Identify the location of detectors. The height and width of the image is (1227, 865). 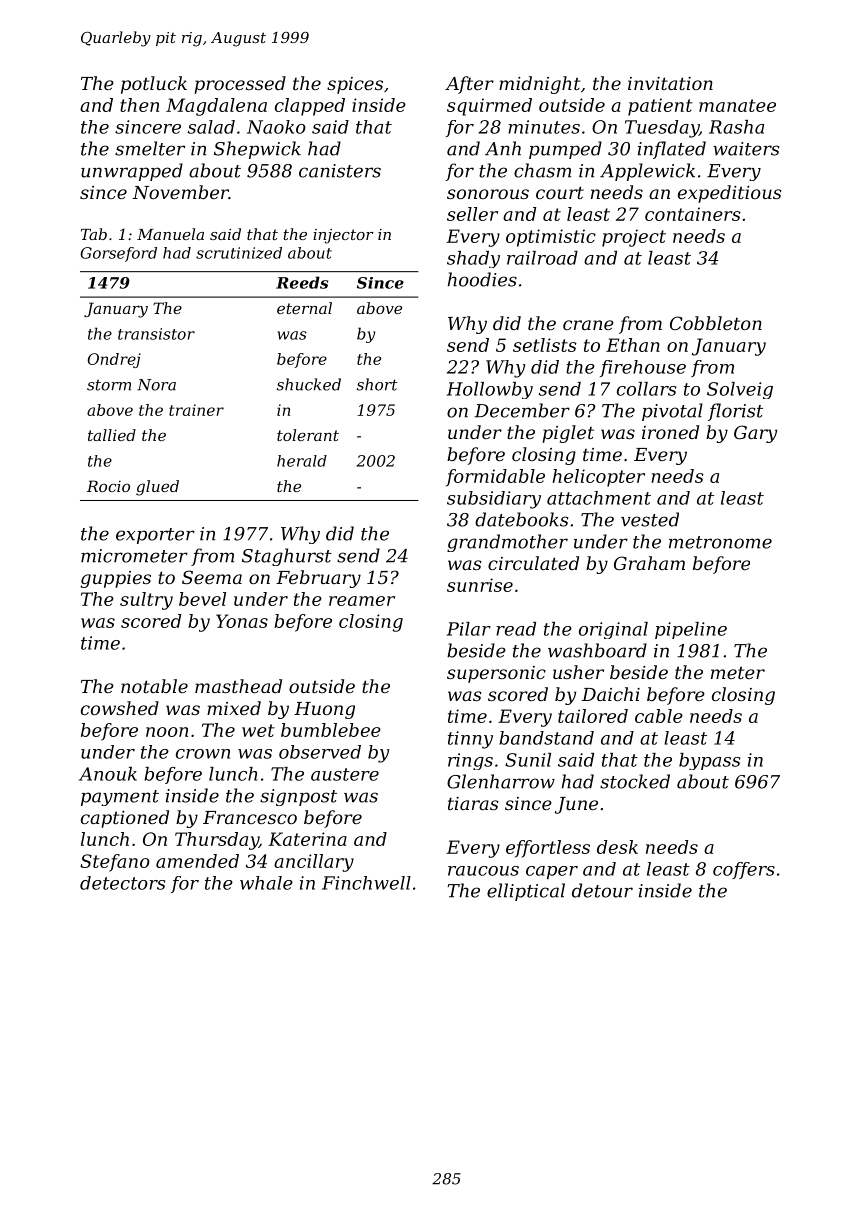
(122, 883).
